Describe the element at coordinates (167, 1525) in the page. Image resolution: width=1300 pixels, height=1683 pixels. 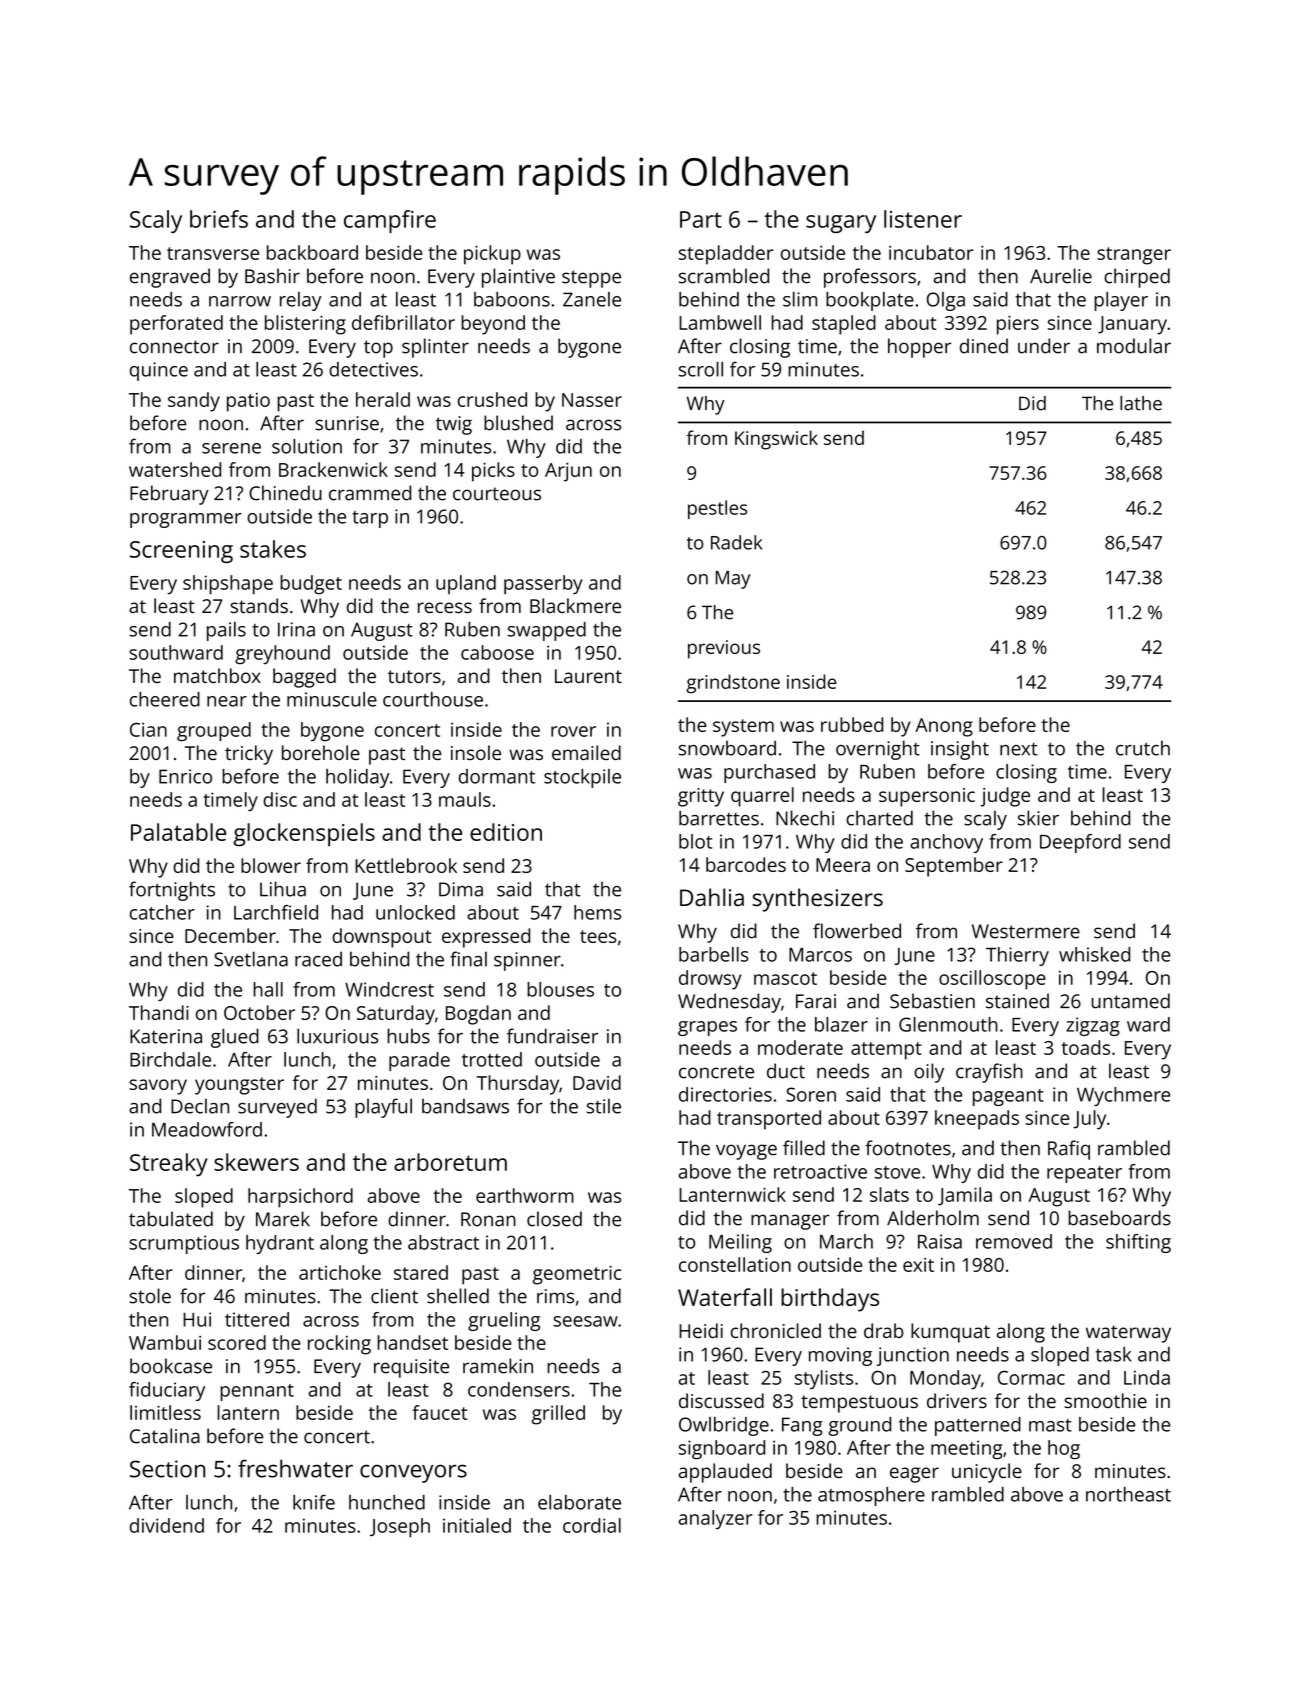
I see `dividend` at that location.
